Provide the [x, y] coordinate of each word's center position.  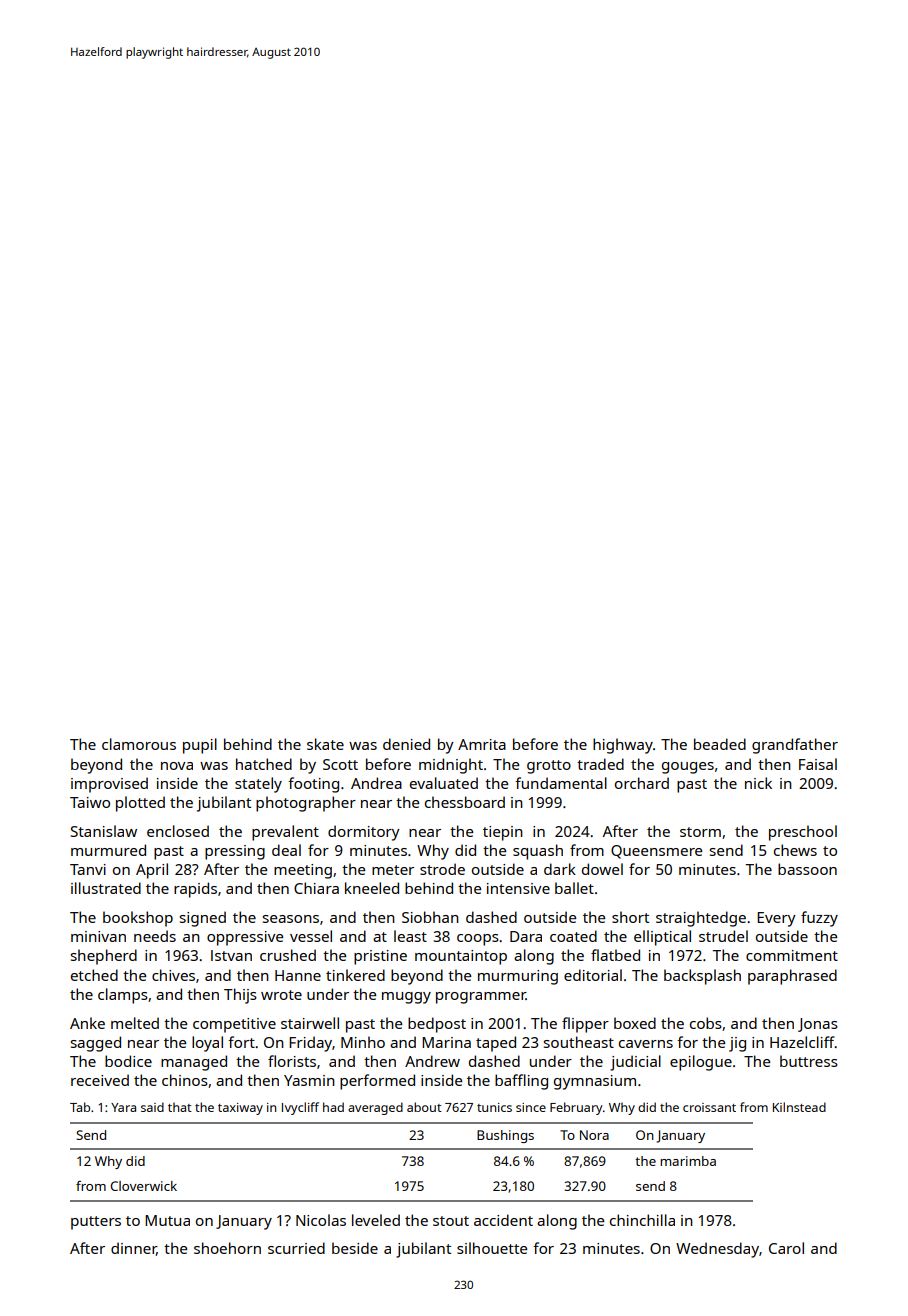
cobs [706, 1023]
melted [135, 1023]
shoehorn [227, 1248]
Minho [363, 1042]
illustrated [106, 888]
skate [325, 744]
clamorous [139, 744]
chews [795, 850]
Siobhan [430, 917]
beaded [720, 744]
